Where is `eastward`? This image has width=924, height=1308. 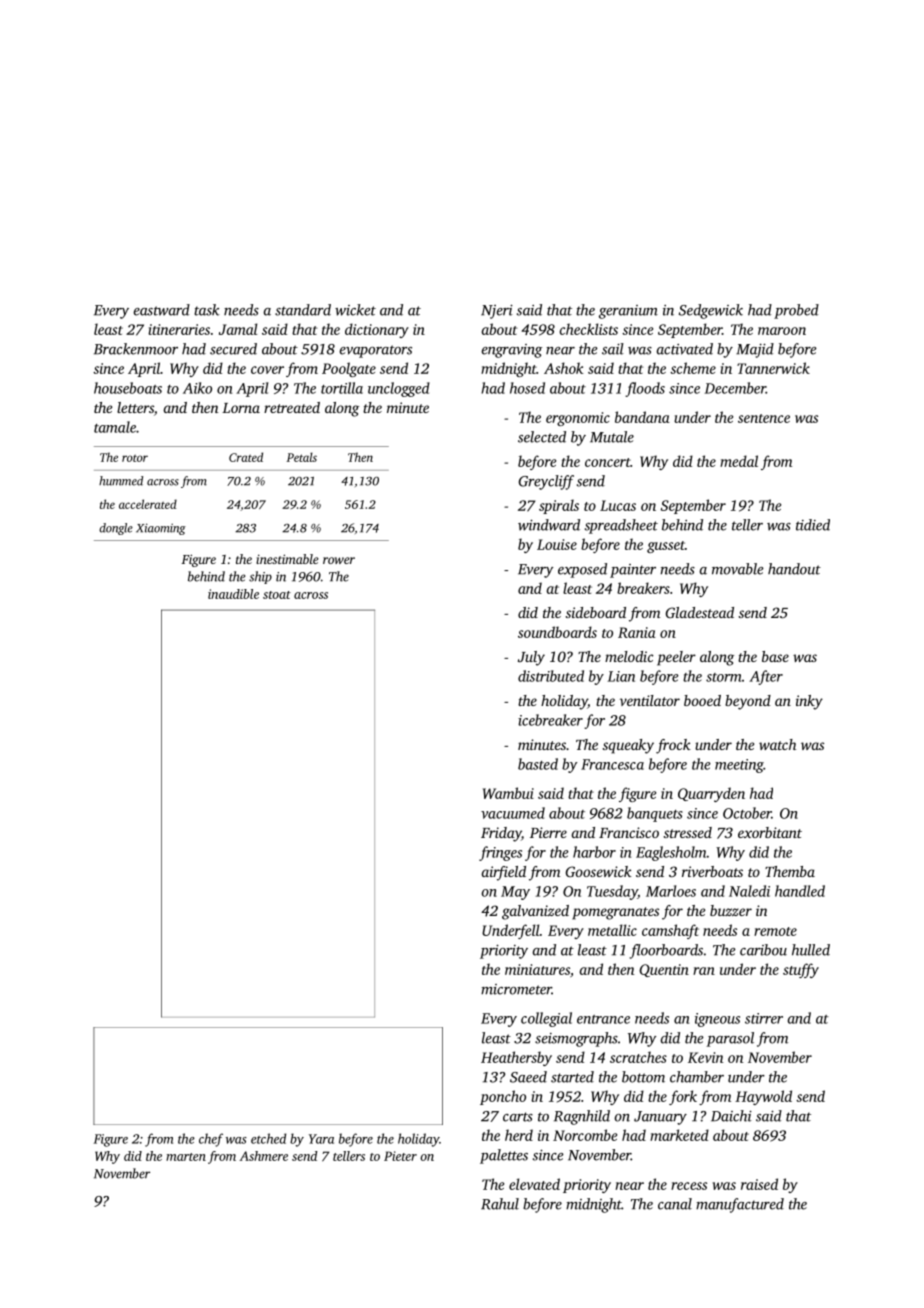 eastward is located at coordinates (162, 310).
